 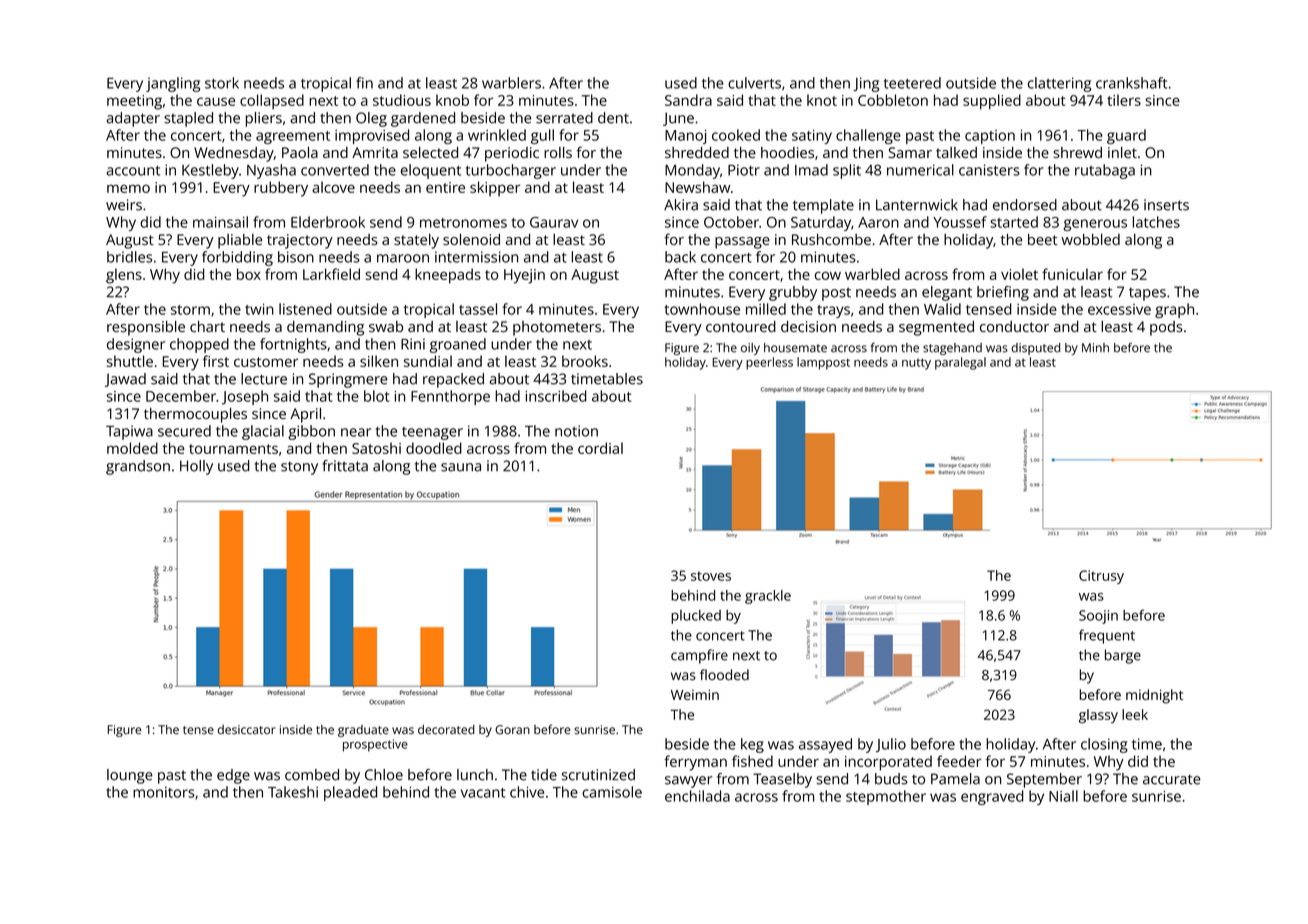 What do you see at coordinates (1035, 349) in the screenshot?
I see `disputed` at bounding box center [1035, 349].
